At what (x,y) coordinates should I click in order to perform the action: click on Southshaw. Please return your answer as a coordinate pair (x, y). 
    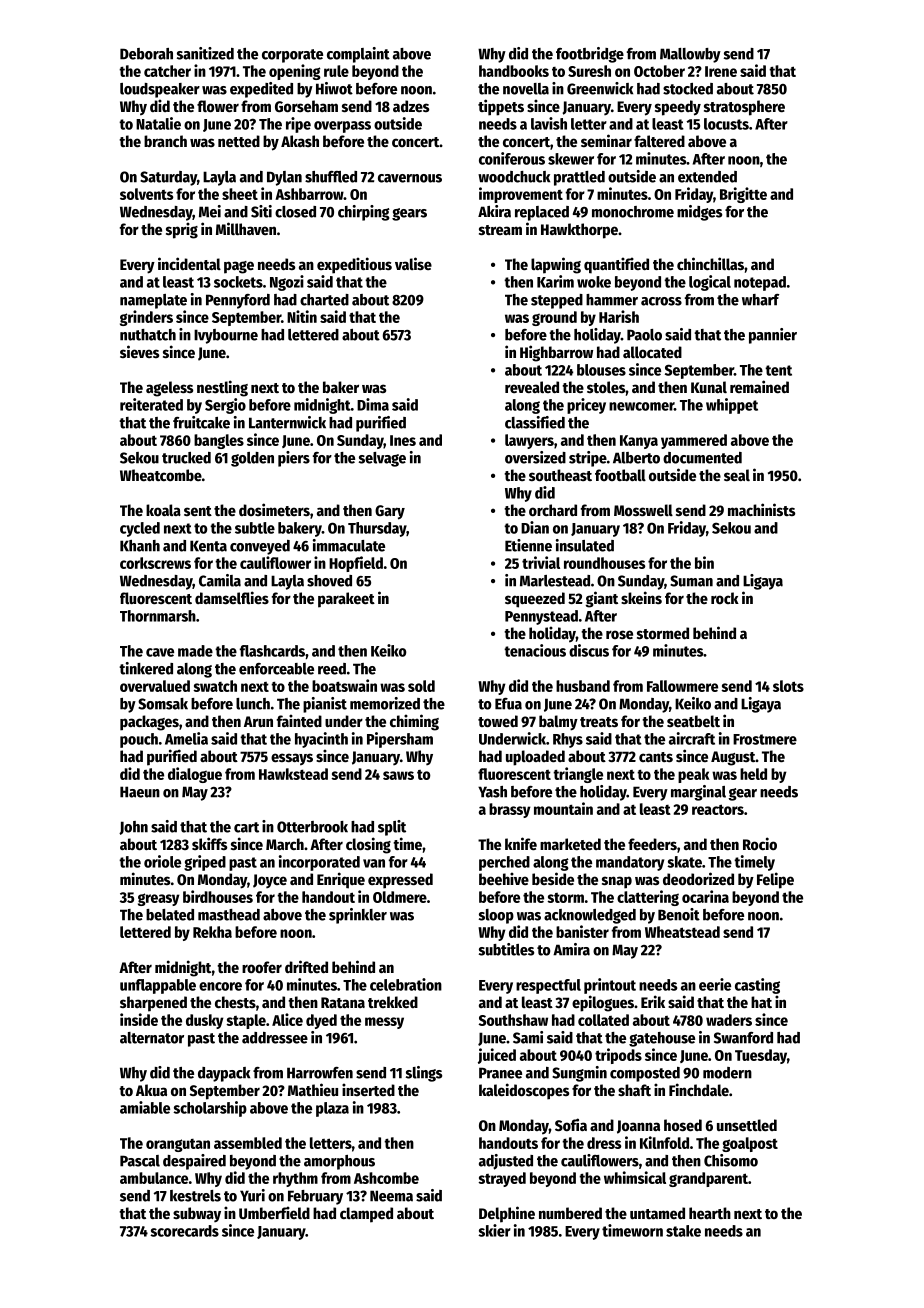
    Looking at the image, I should click on (513, 1020).
